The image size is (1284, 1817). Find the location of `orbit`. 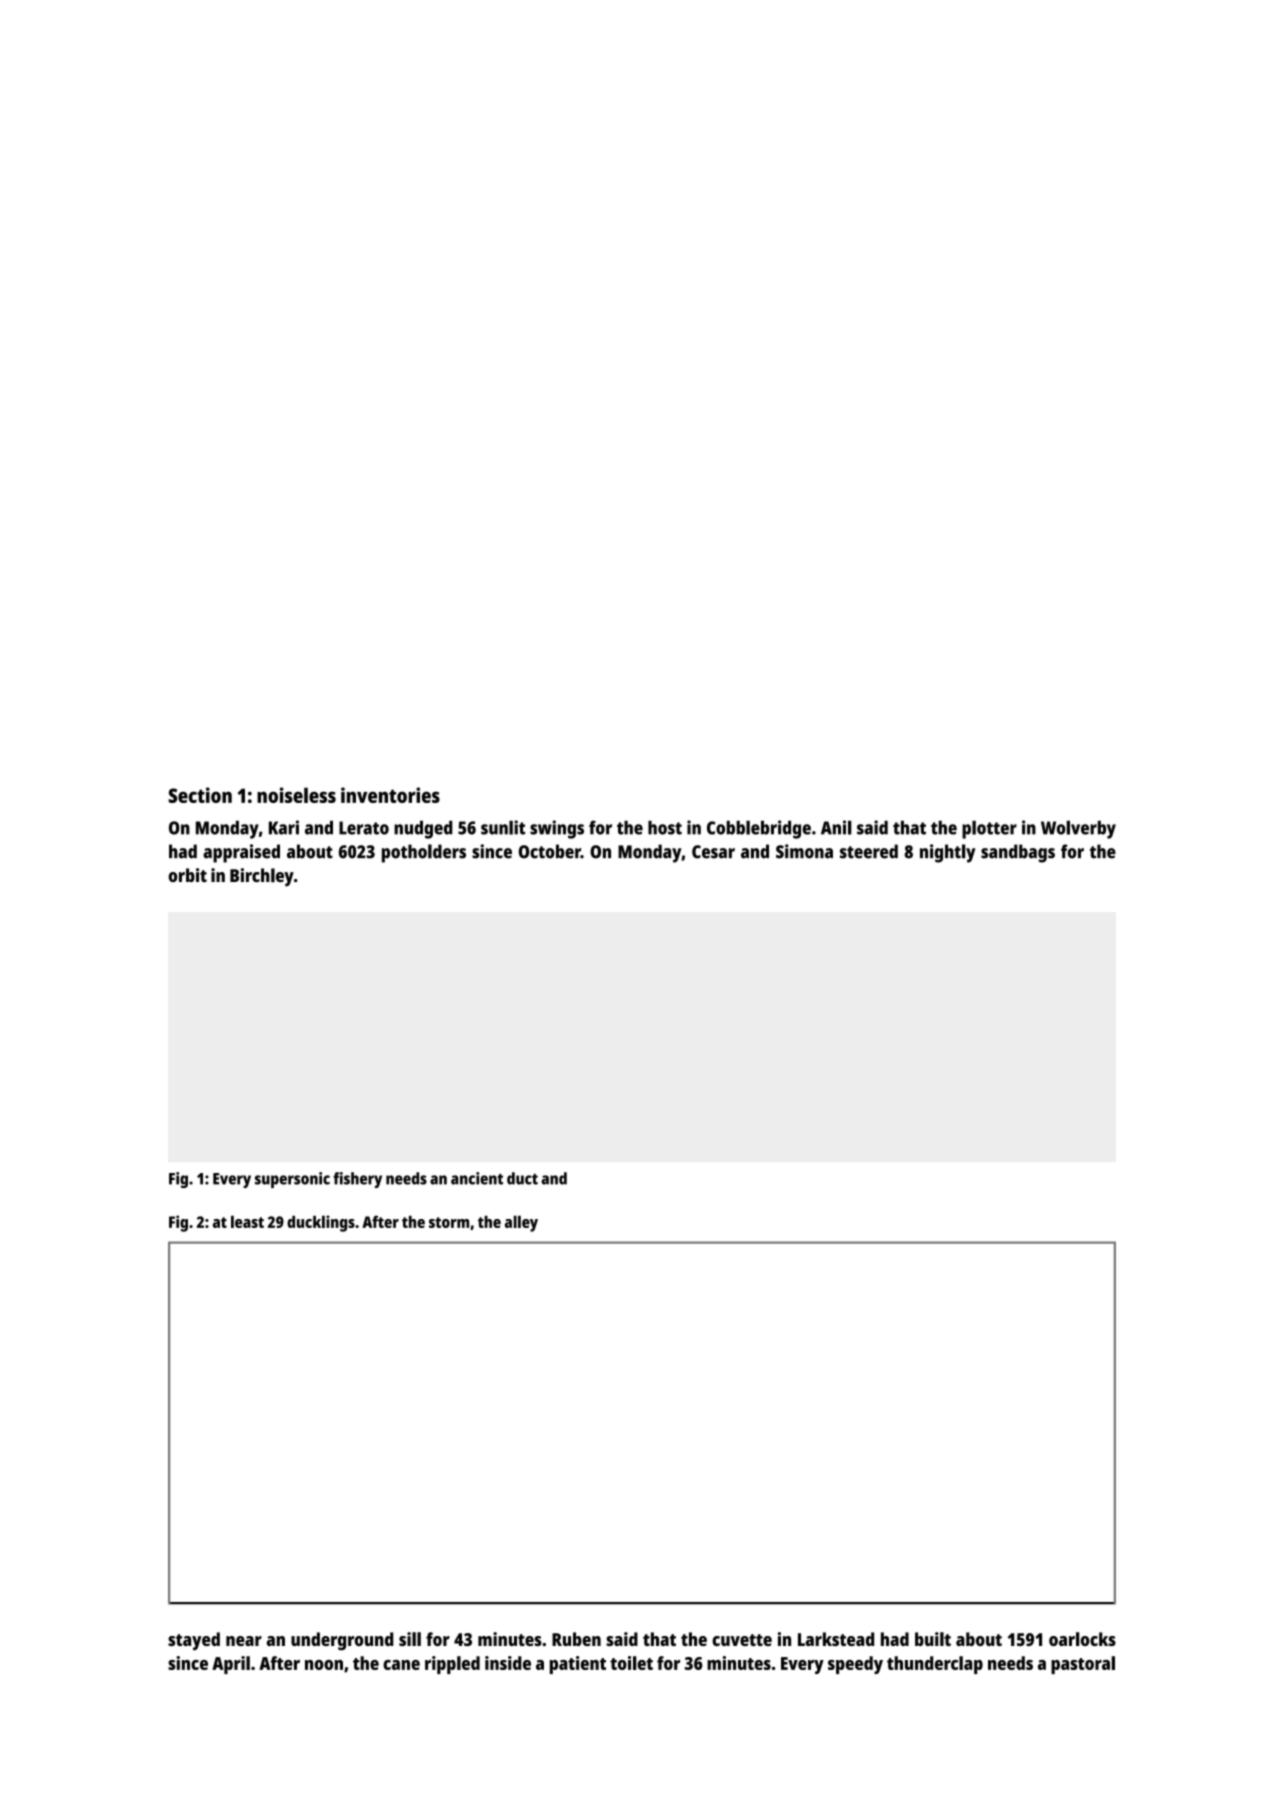

orbit is located at coordinates (187, 875).
